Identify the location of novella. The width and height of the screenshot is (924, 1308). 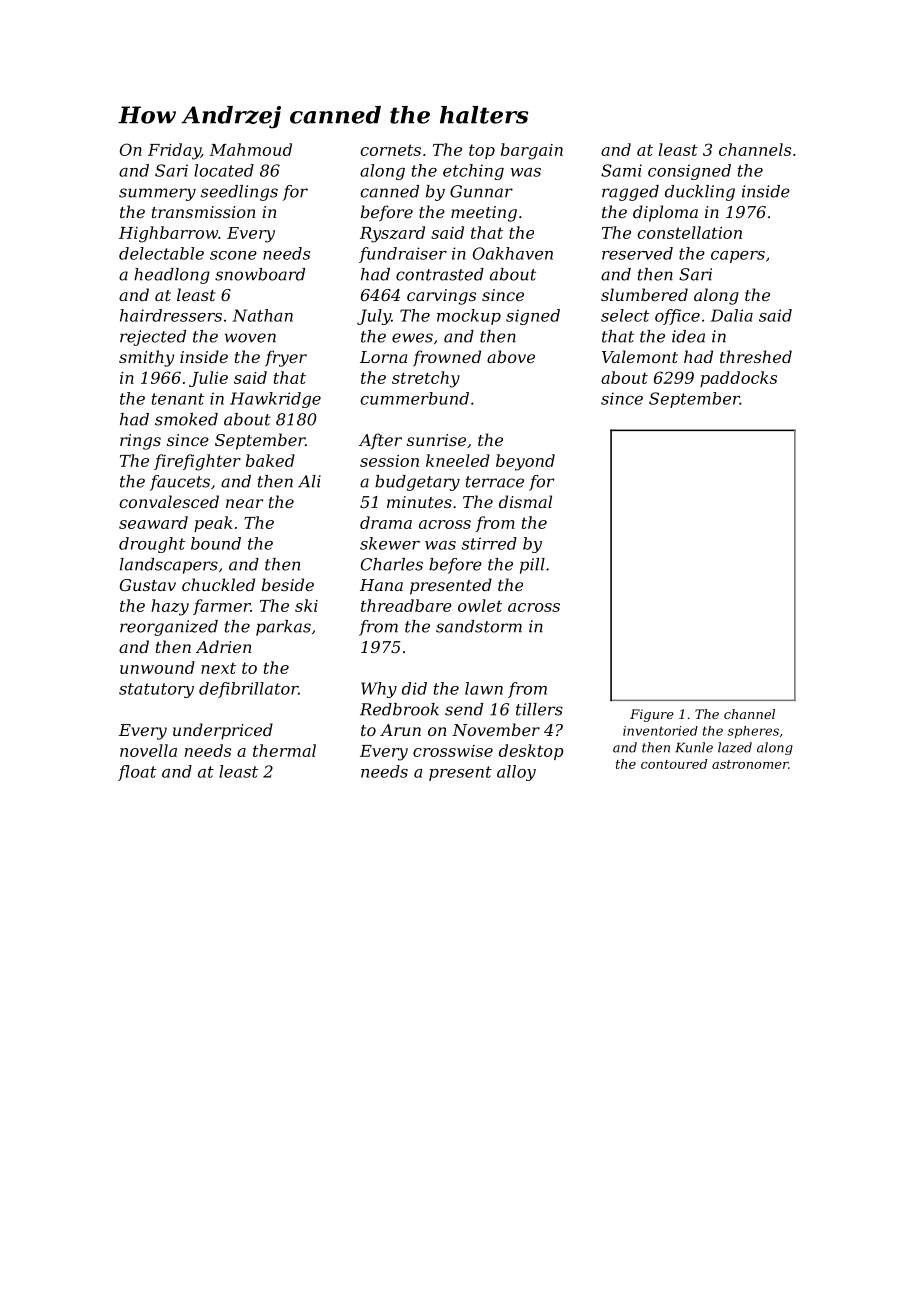
(148, 750).
